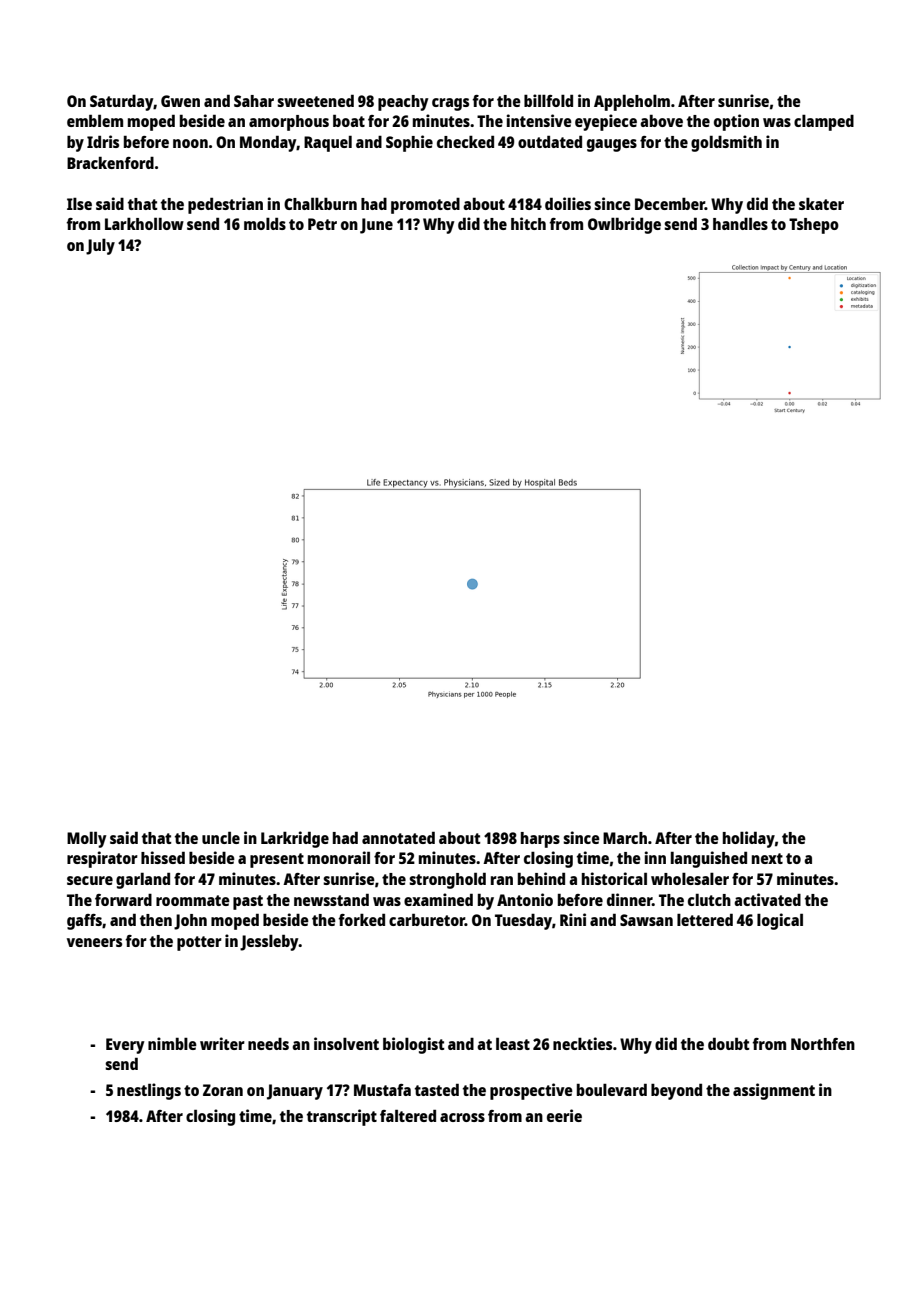 The image size is (924, 1311). Describe the element at coordinates (322, 224) in the image. I see `Petr` at that location.
